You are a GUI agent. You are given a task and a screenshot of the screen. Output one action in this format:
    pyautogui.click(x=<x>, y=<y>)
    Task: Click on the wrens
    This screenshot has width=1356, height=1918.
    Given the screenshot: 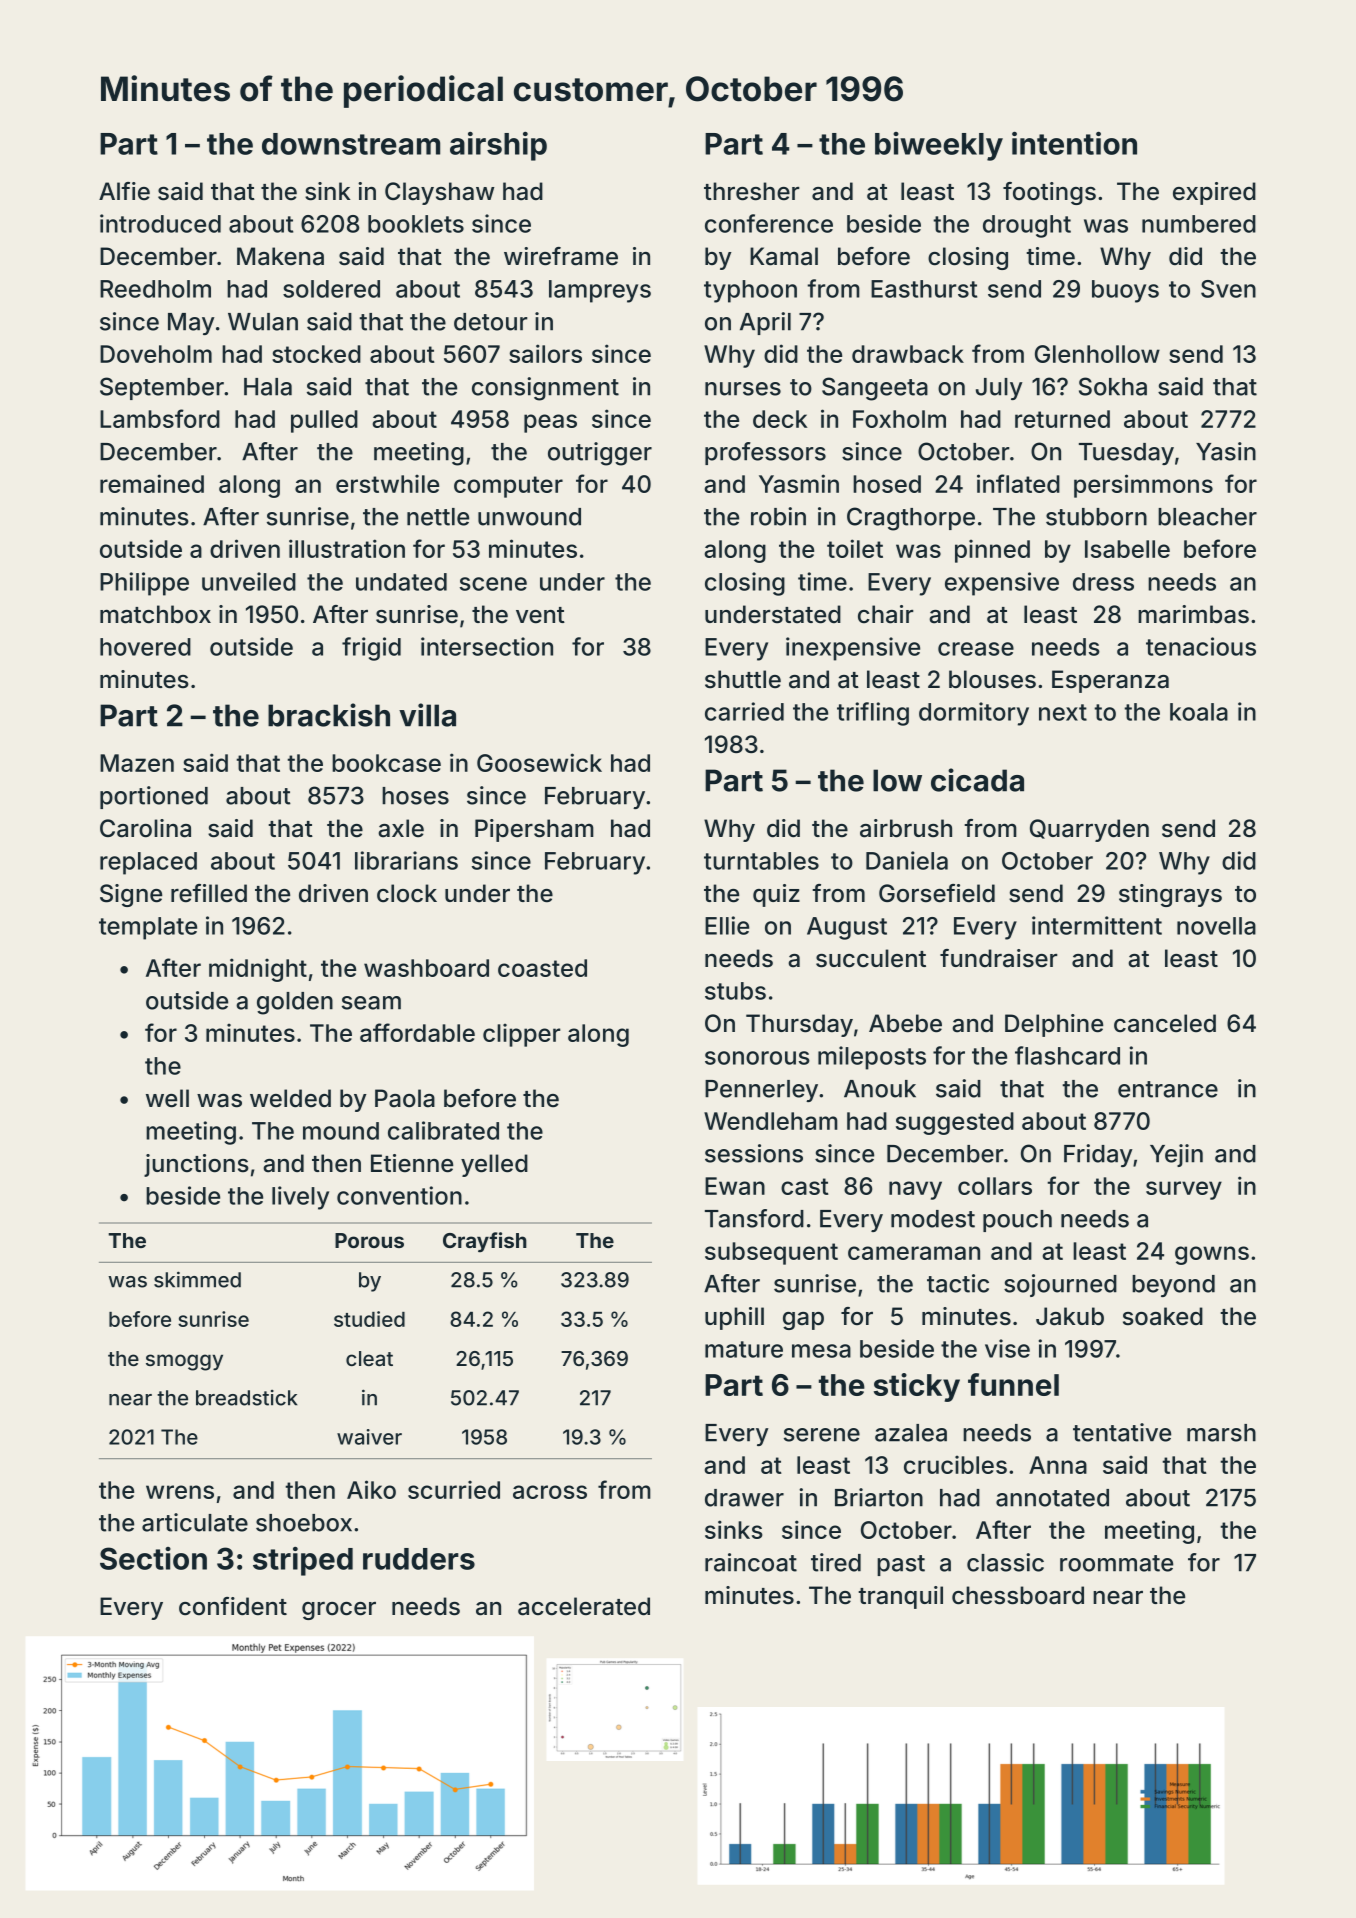 What is the action you would take?
    pyautogui.click(x=180, y=1492)
